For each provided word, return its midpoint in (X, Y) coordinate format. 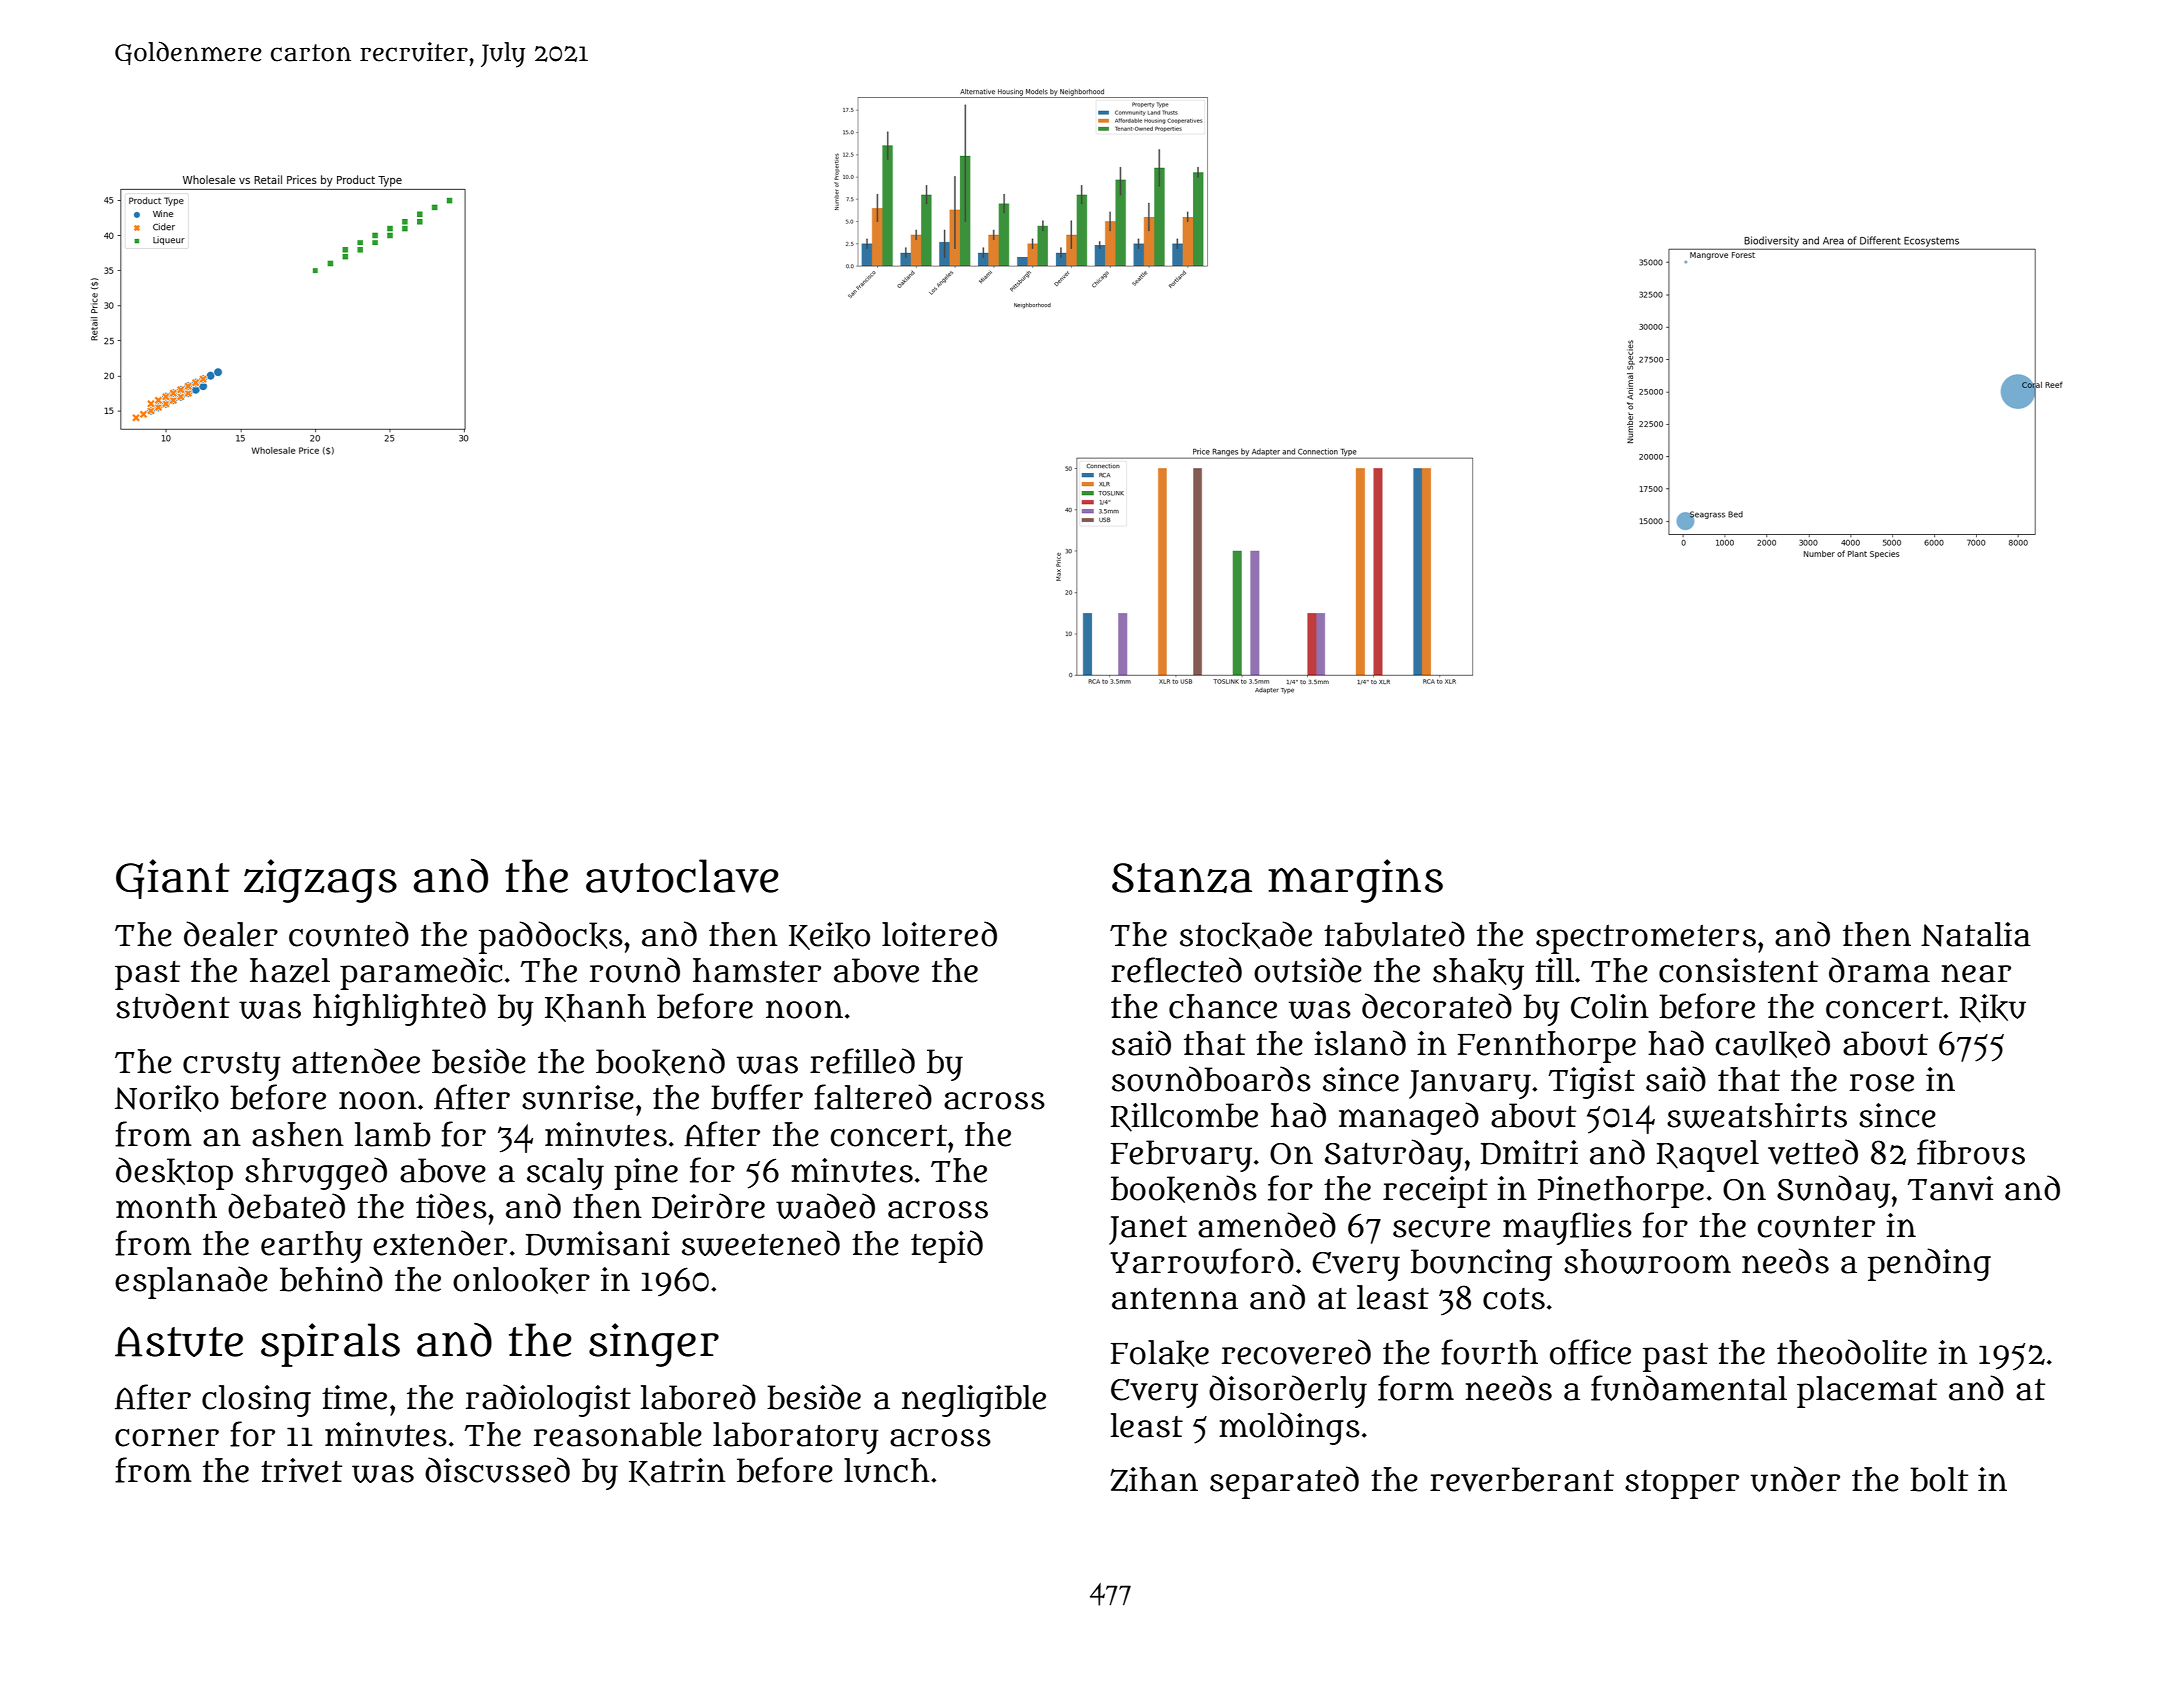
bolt (1939, 1479)
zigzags (320, 881)
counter (1816, 1227)
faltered (873, 1097)
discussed (497, 1470)
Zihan (1154, 1479)
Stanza (1182, 878)
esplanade (191, 1282)
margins (1355, 881)
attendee (356, 1061)
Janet (1148, 1230)
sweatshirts (1757, 1115)
